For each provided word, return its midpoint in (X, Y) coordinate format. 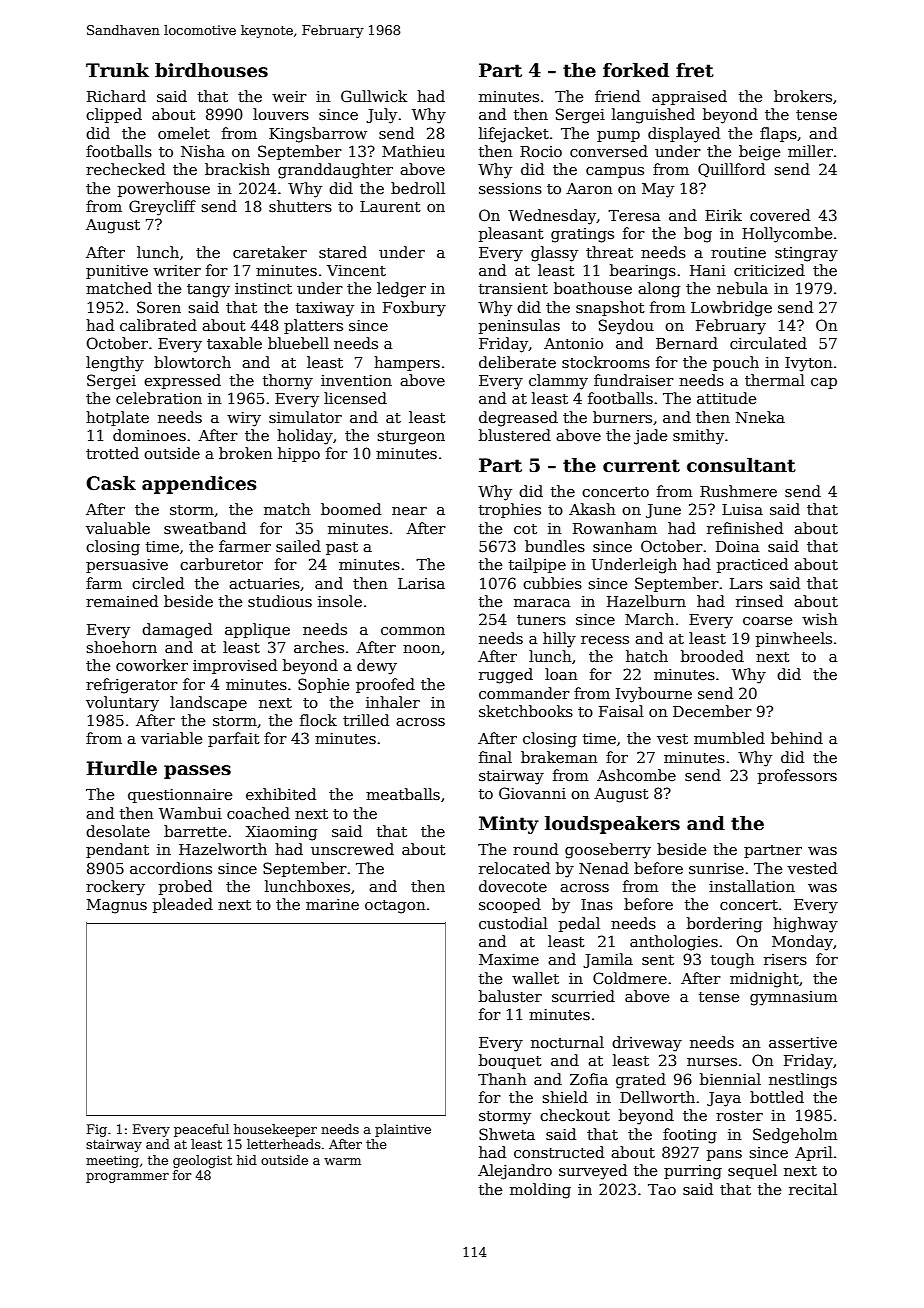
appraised (689, 97)
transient (513, 288)
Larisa (421, 583)
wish (820, 619)
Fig (97, 1130)
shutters (300, 206)
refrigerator (132, 686)
